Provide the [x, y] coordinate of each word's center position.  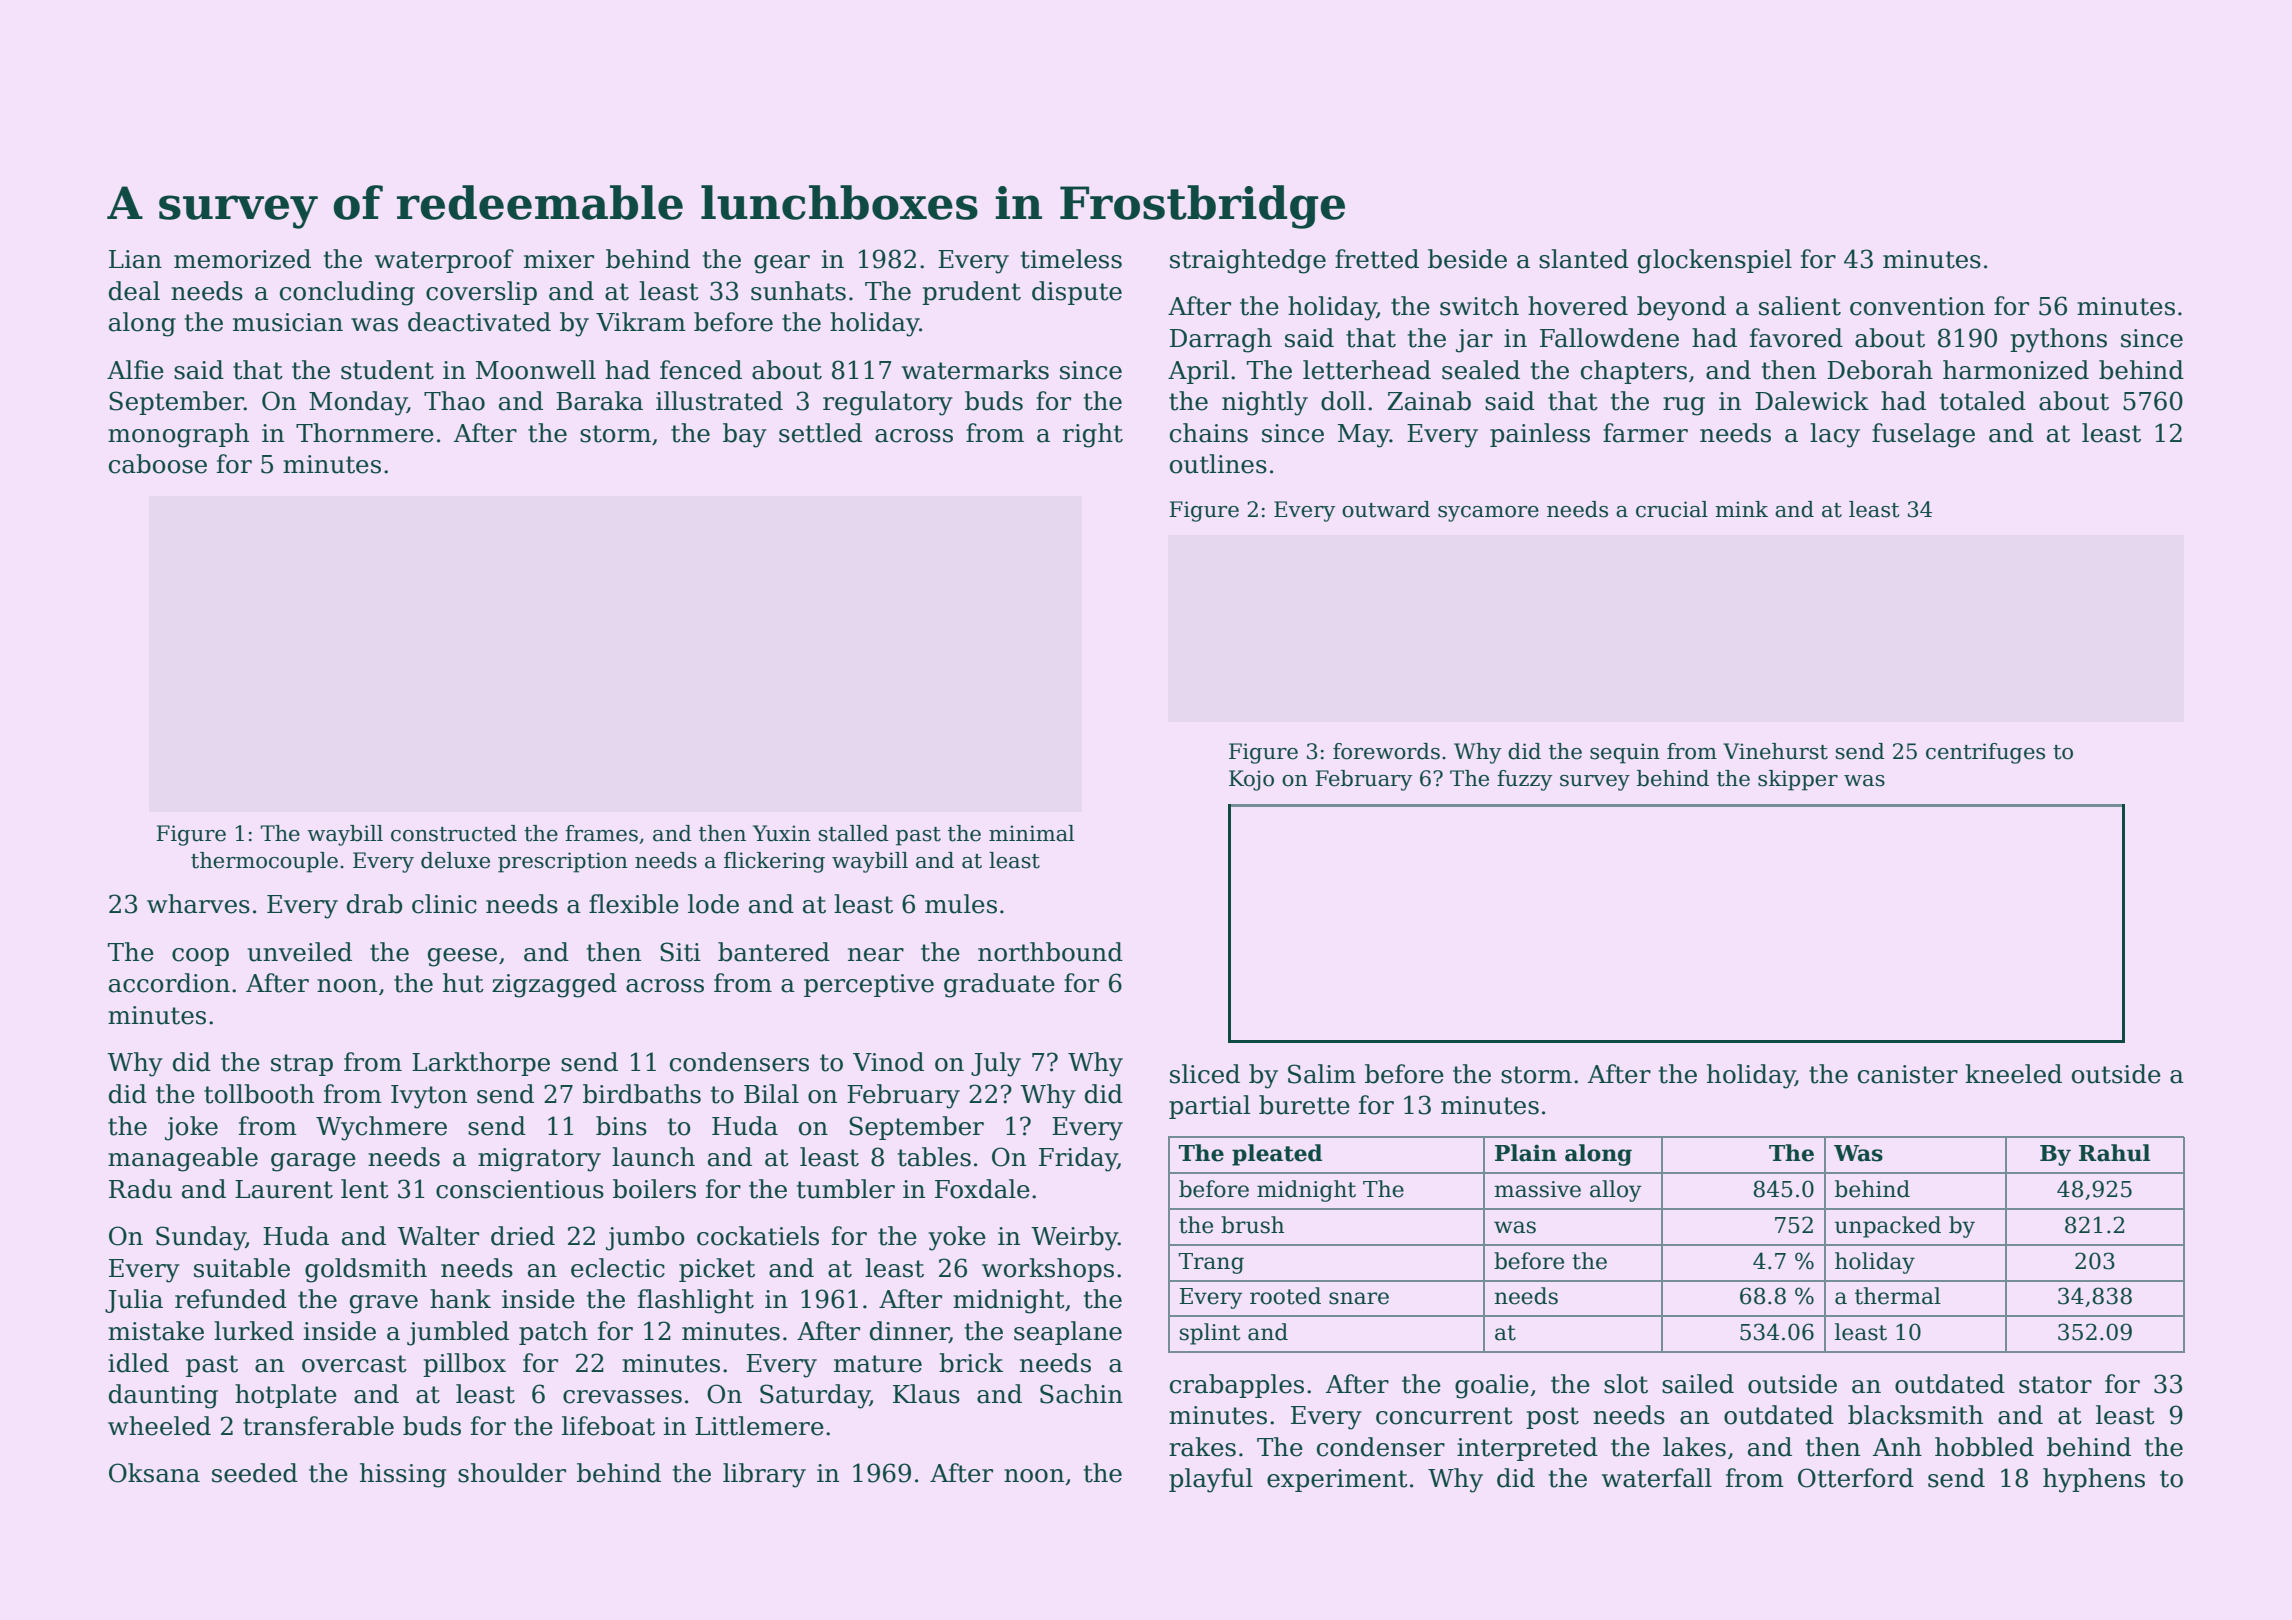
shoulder [512, 1473]
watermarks [975, 370]
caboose [158, 464]
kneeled [2013, 1074]
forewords [1386, 751]
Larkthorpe [481, 1064]
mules [961, 904]
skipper [1798, 780]
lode [713, 904]
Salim [1322, 1074]
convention [1917, 306]
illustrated [719, 401]
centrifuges [1985, 753]
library [764, 1475]
